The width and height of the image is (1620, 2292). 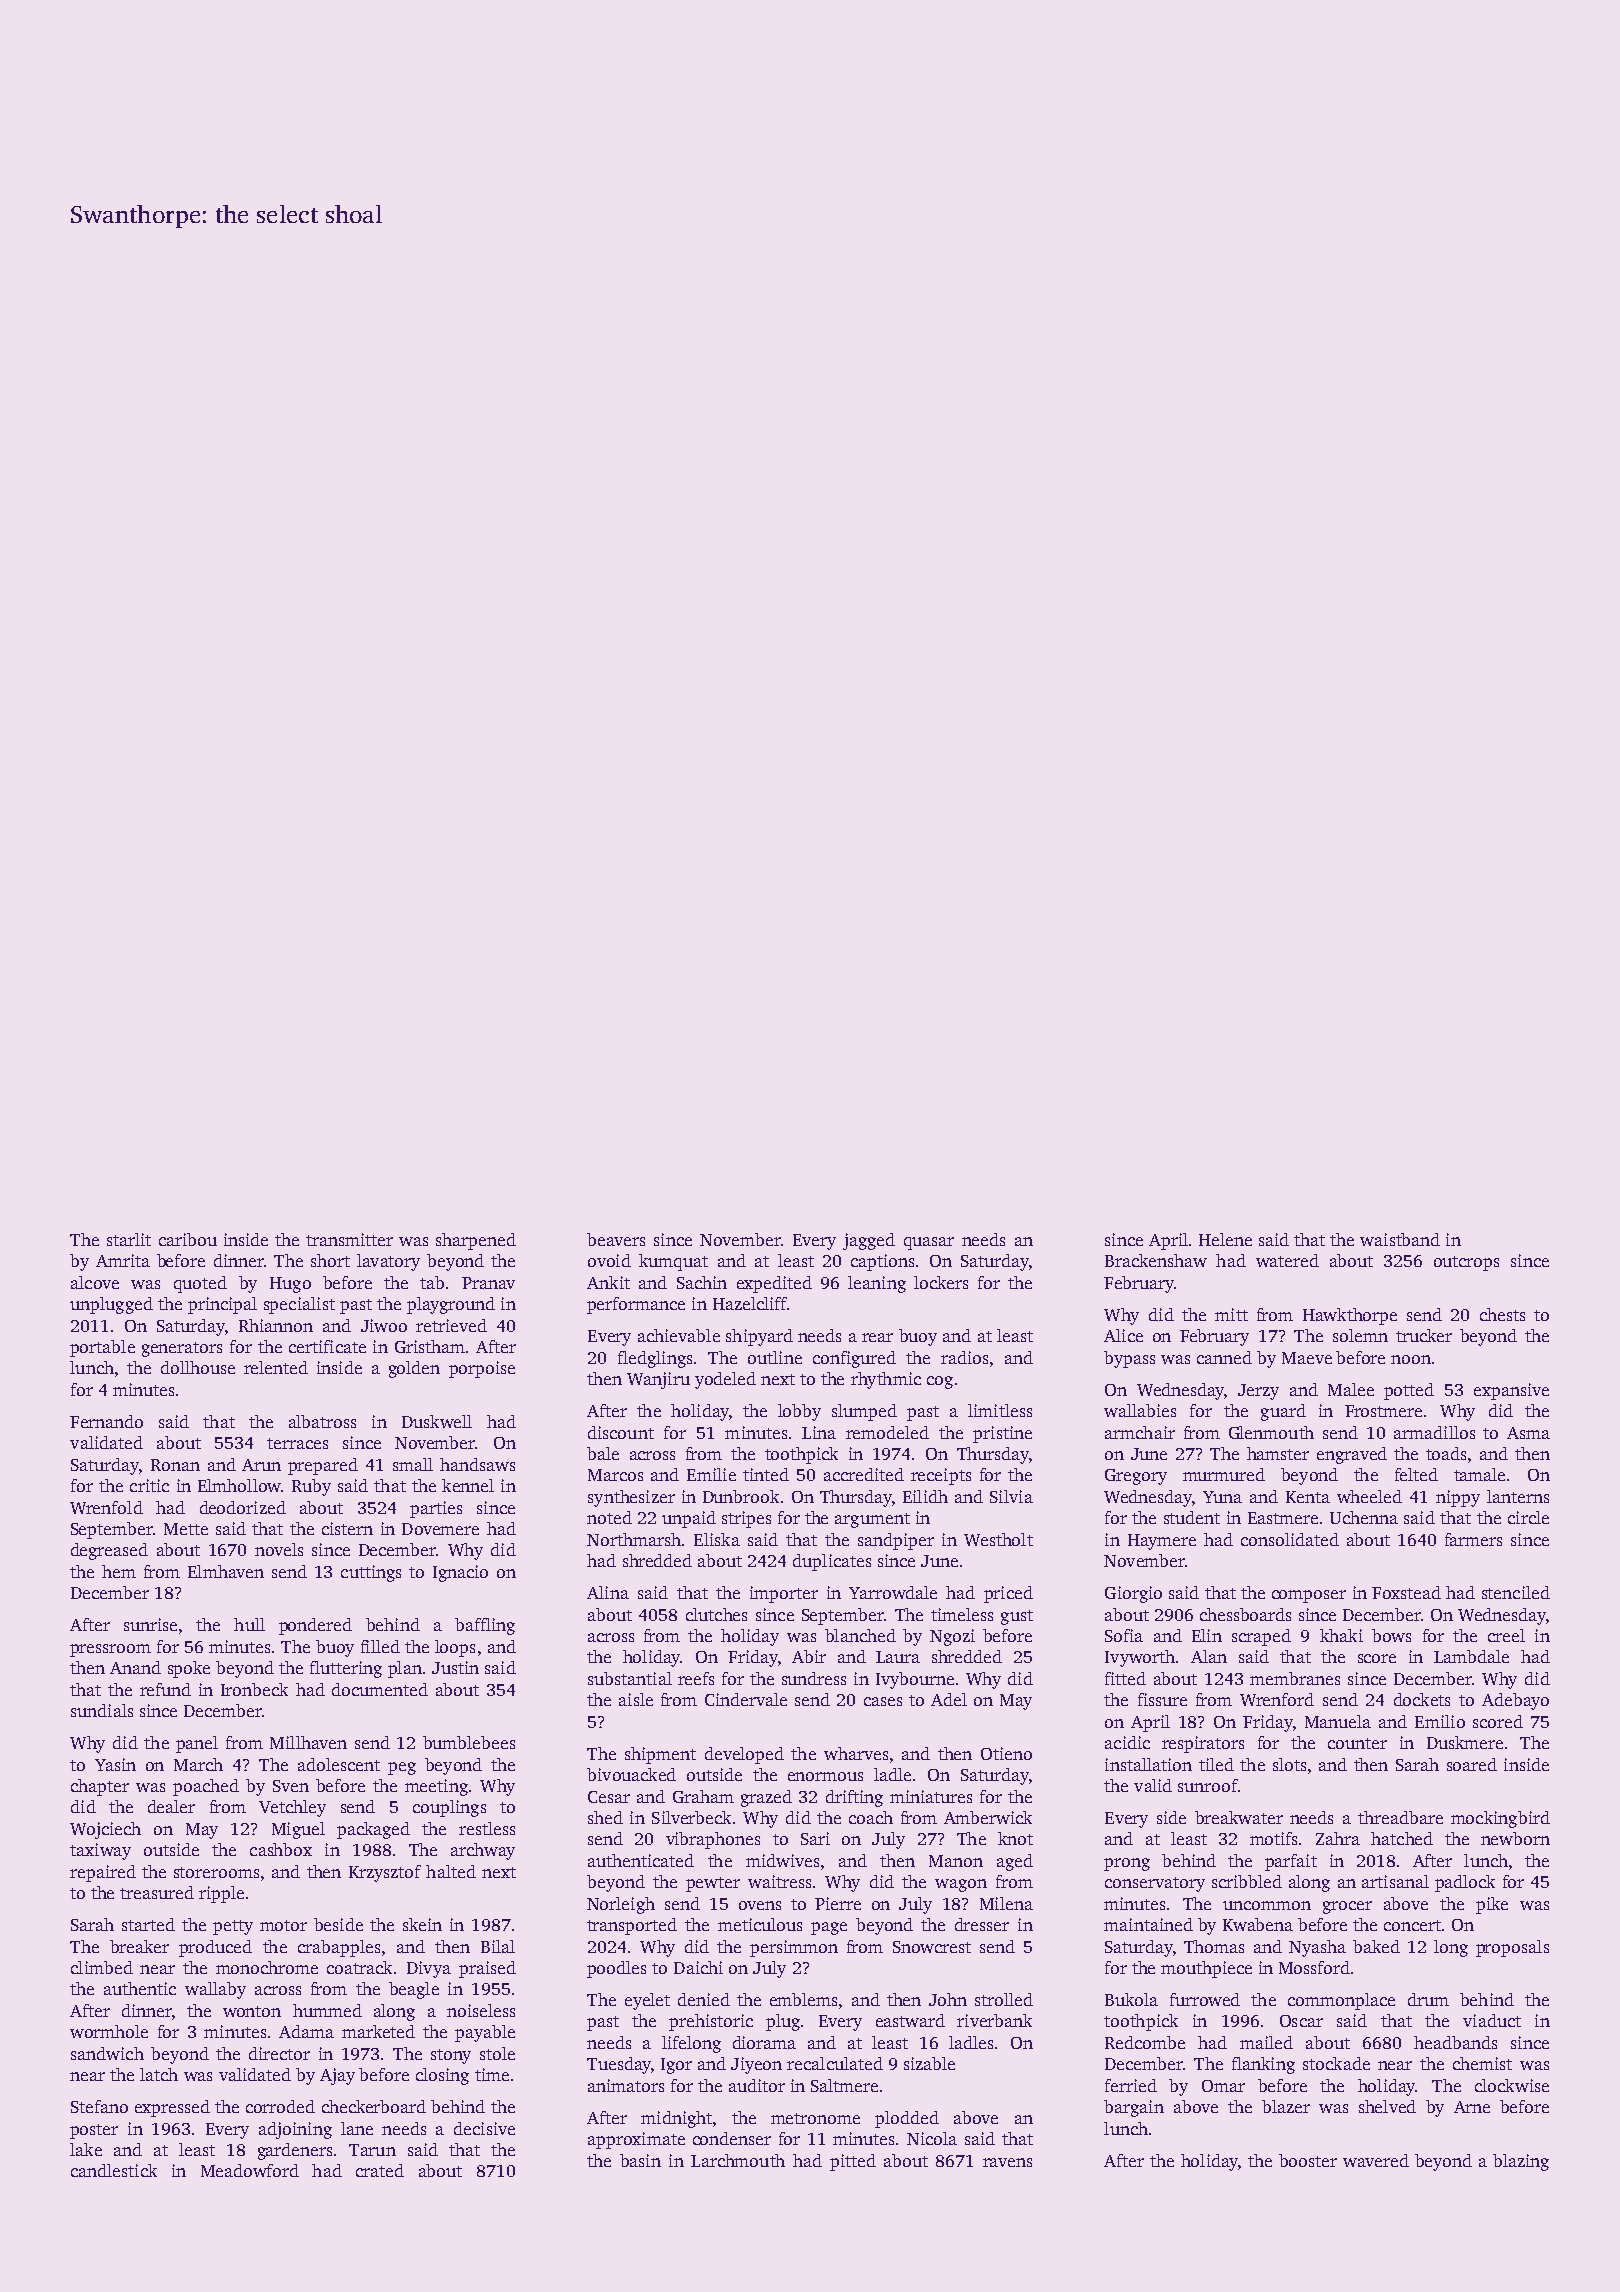 What do you see at coordinates (380, 1689) in the image?
I see `documented` at bounding box center [380, 1689].
